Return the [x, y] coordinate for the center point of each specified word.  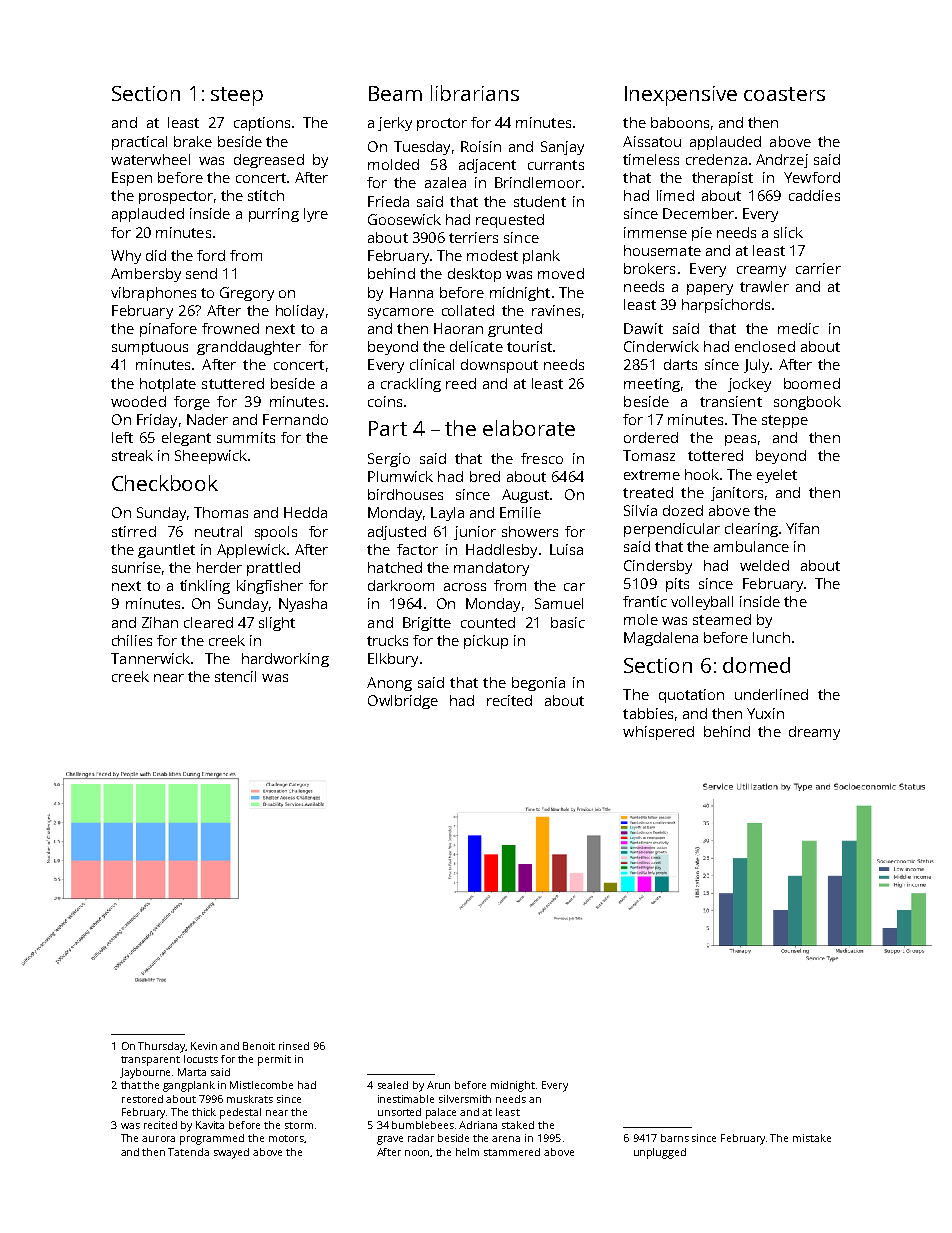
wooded [138, 401]
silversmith [465, 1099]
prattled [273, 569]
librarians [475, 93]
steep [237, 96]
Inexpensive [681, 96]
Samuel [559, 603]
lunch [771, 637]
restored [142, 1099]
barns [675, 1138]
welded [764, 565]
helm [467, 1152]
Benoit [259, 1046]
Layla [447, 514]
